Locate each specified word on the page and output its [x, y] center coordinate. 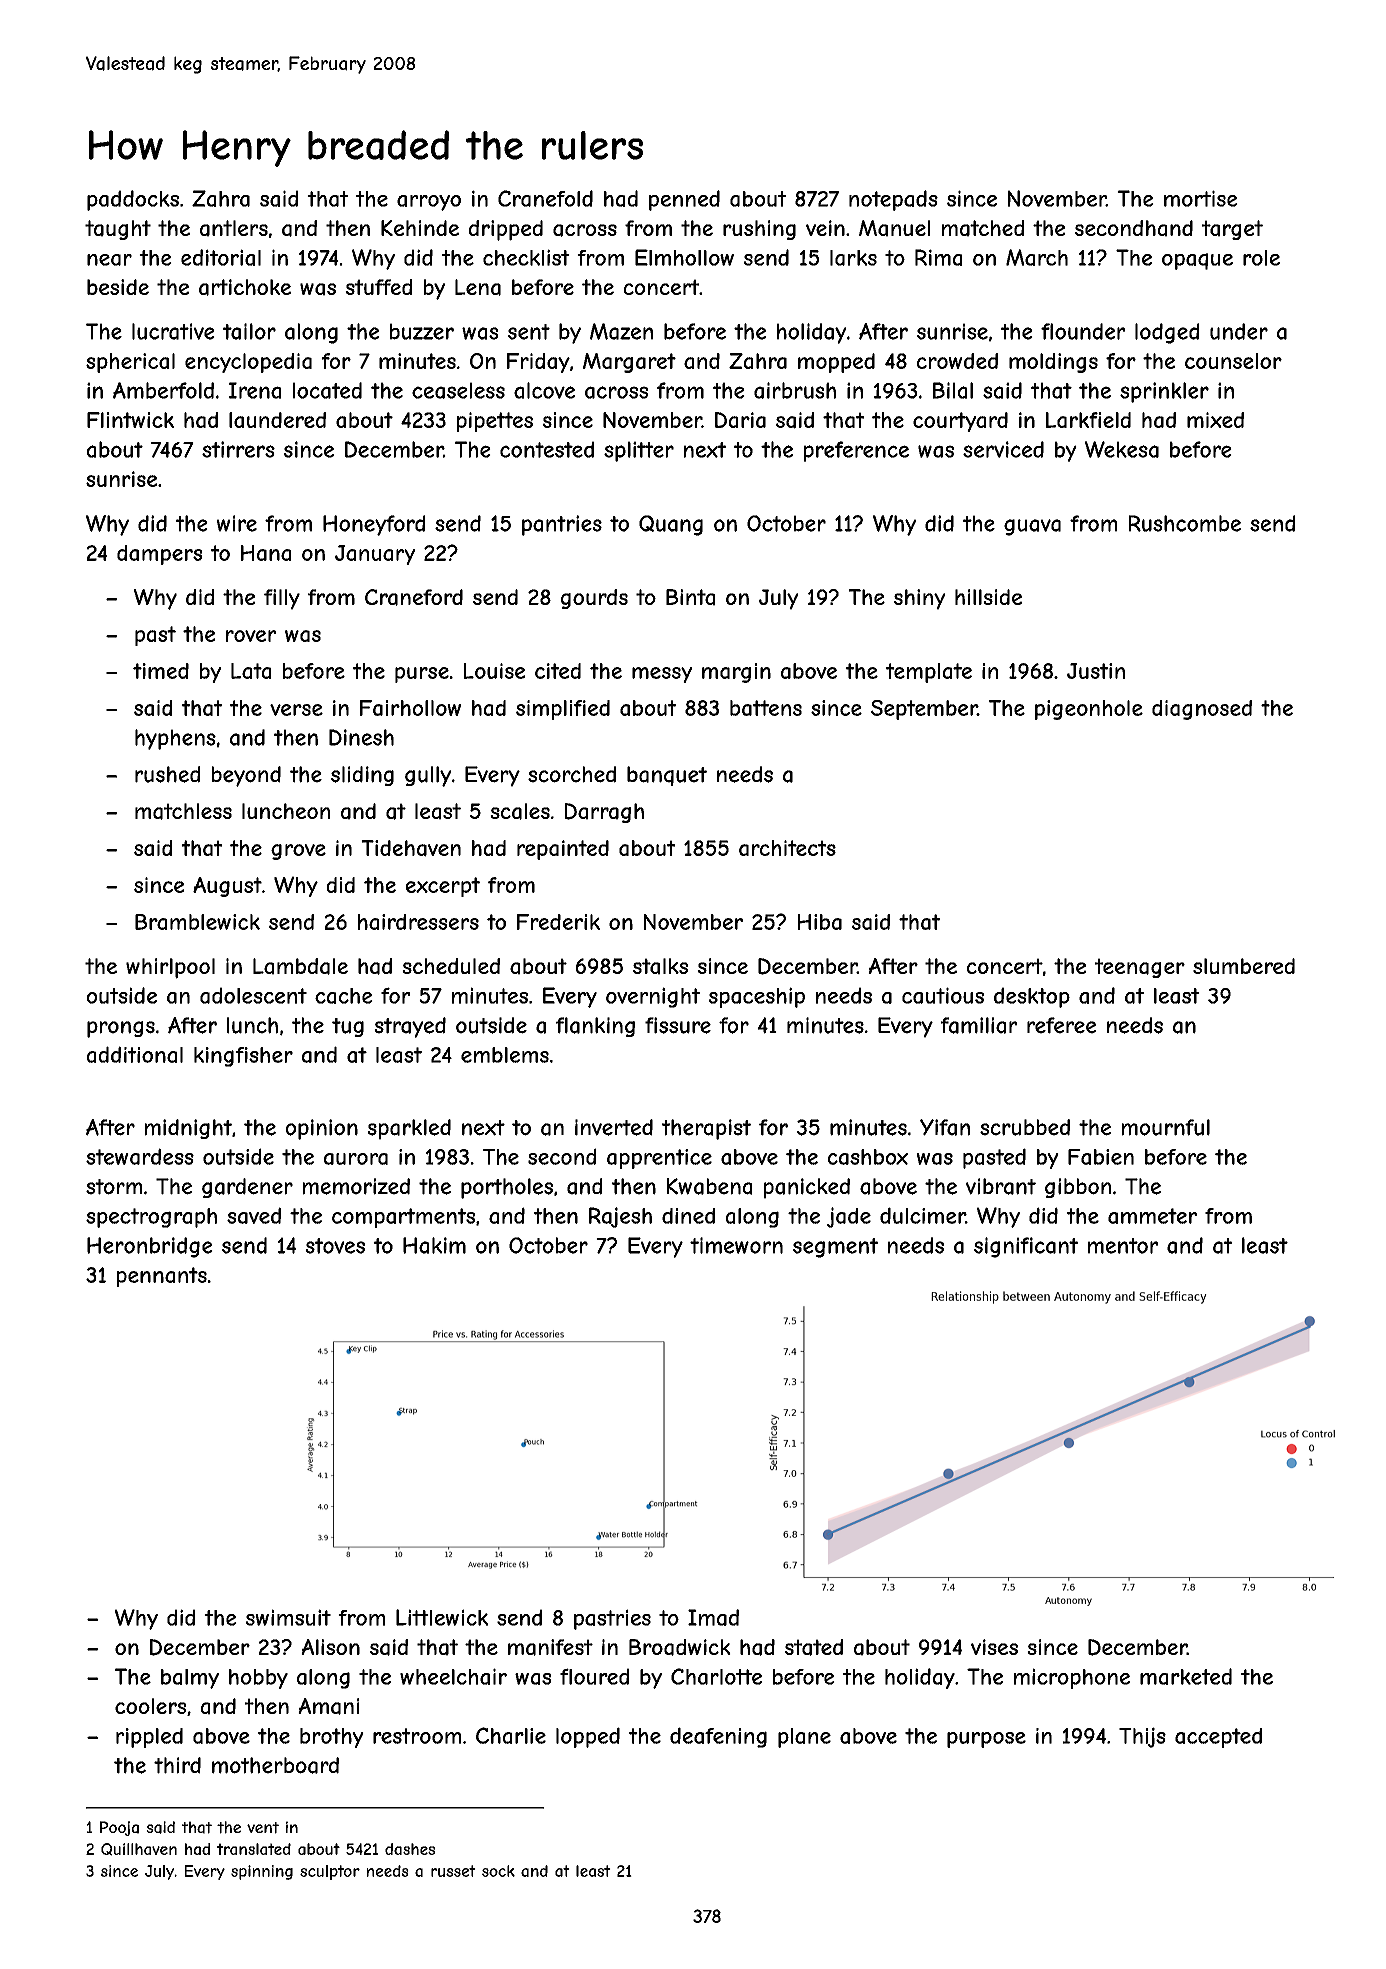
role [1261, 258]
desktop [1032, 997]
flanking [595, 1027]
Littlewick [442, 1617]
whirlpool [170, 968]
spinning [262, 1872]
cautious [943, 995]
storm [114, 1187]
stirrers [238, 449]
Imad [713, 1617]
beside [118, 287]
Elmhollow [684, 257]
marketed [1186, 1676]
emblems [505, 1055]
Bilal [953, 390]
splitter [639, 451]
